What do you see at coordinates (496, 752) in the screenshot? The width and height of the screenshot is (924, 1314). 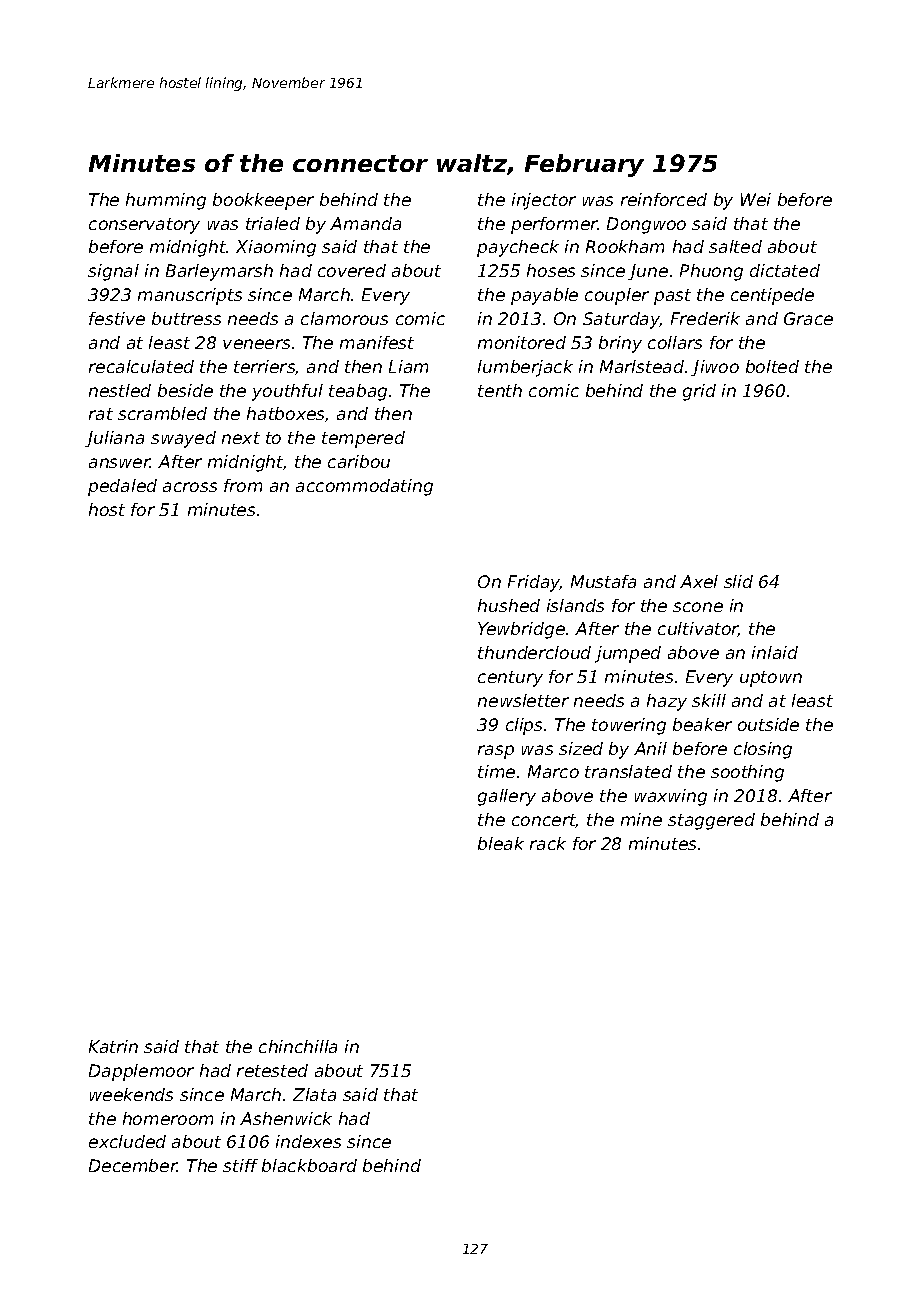 I see `rasp` at bounding box center [496, 752].
